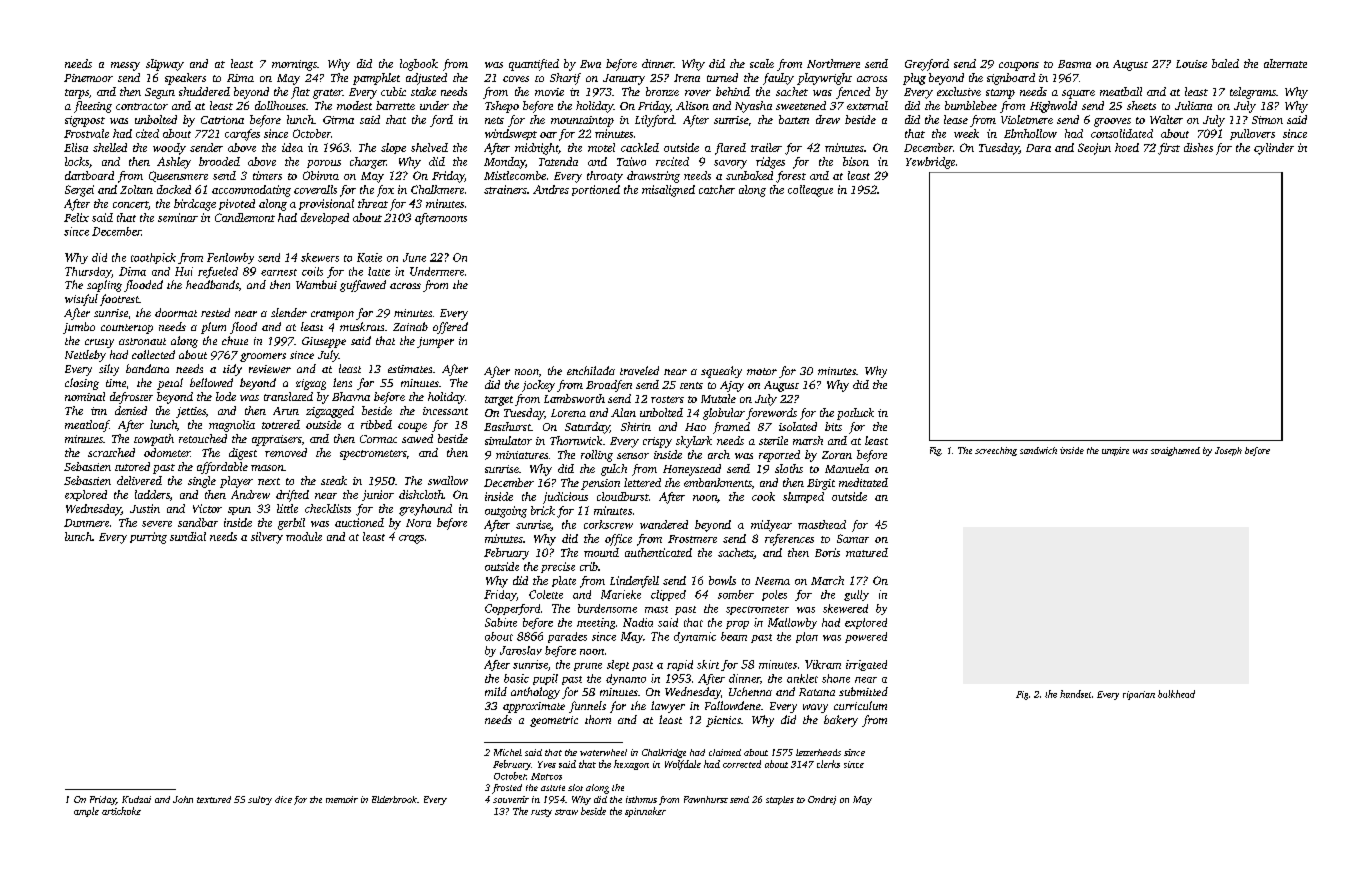 The height and width of the screenshot is (887, 1372). Describe the element at coordinates (1228, 451) in the screenshot. I see `Joseph` at that location.
